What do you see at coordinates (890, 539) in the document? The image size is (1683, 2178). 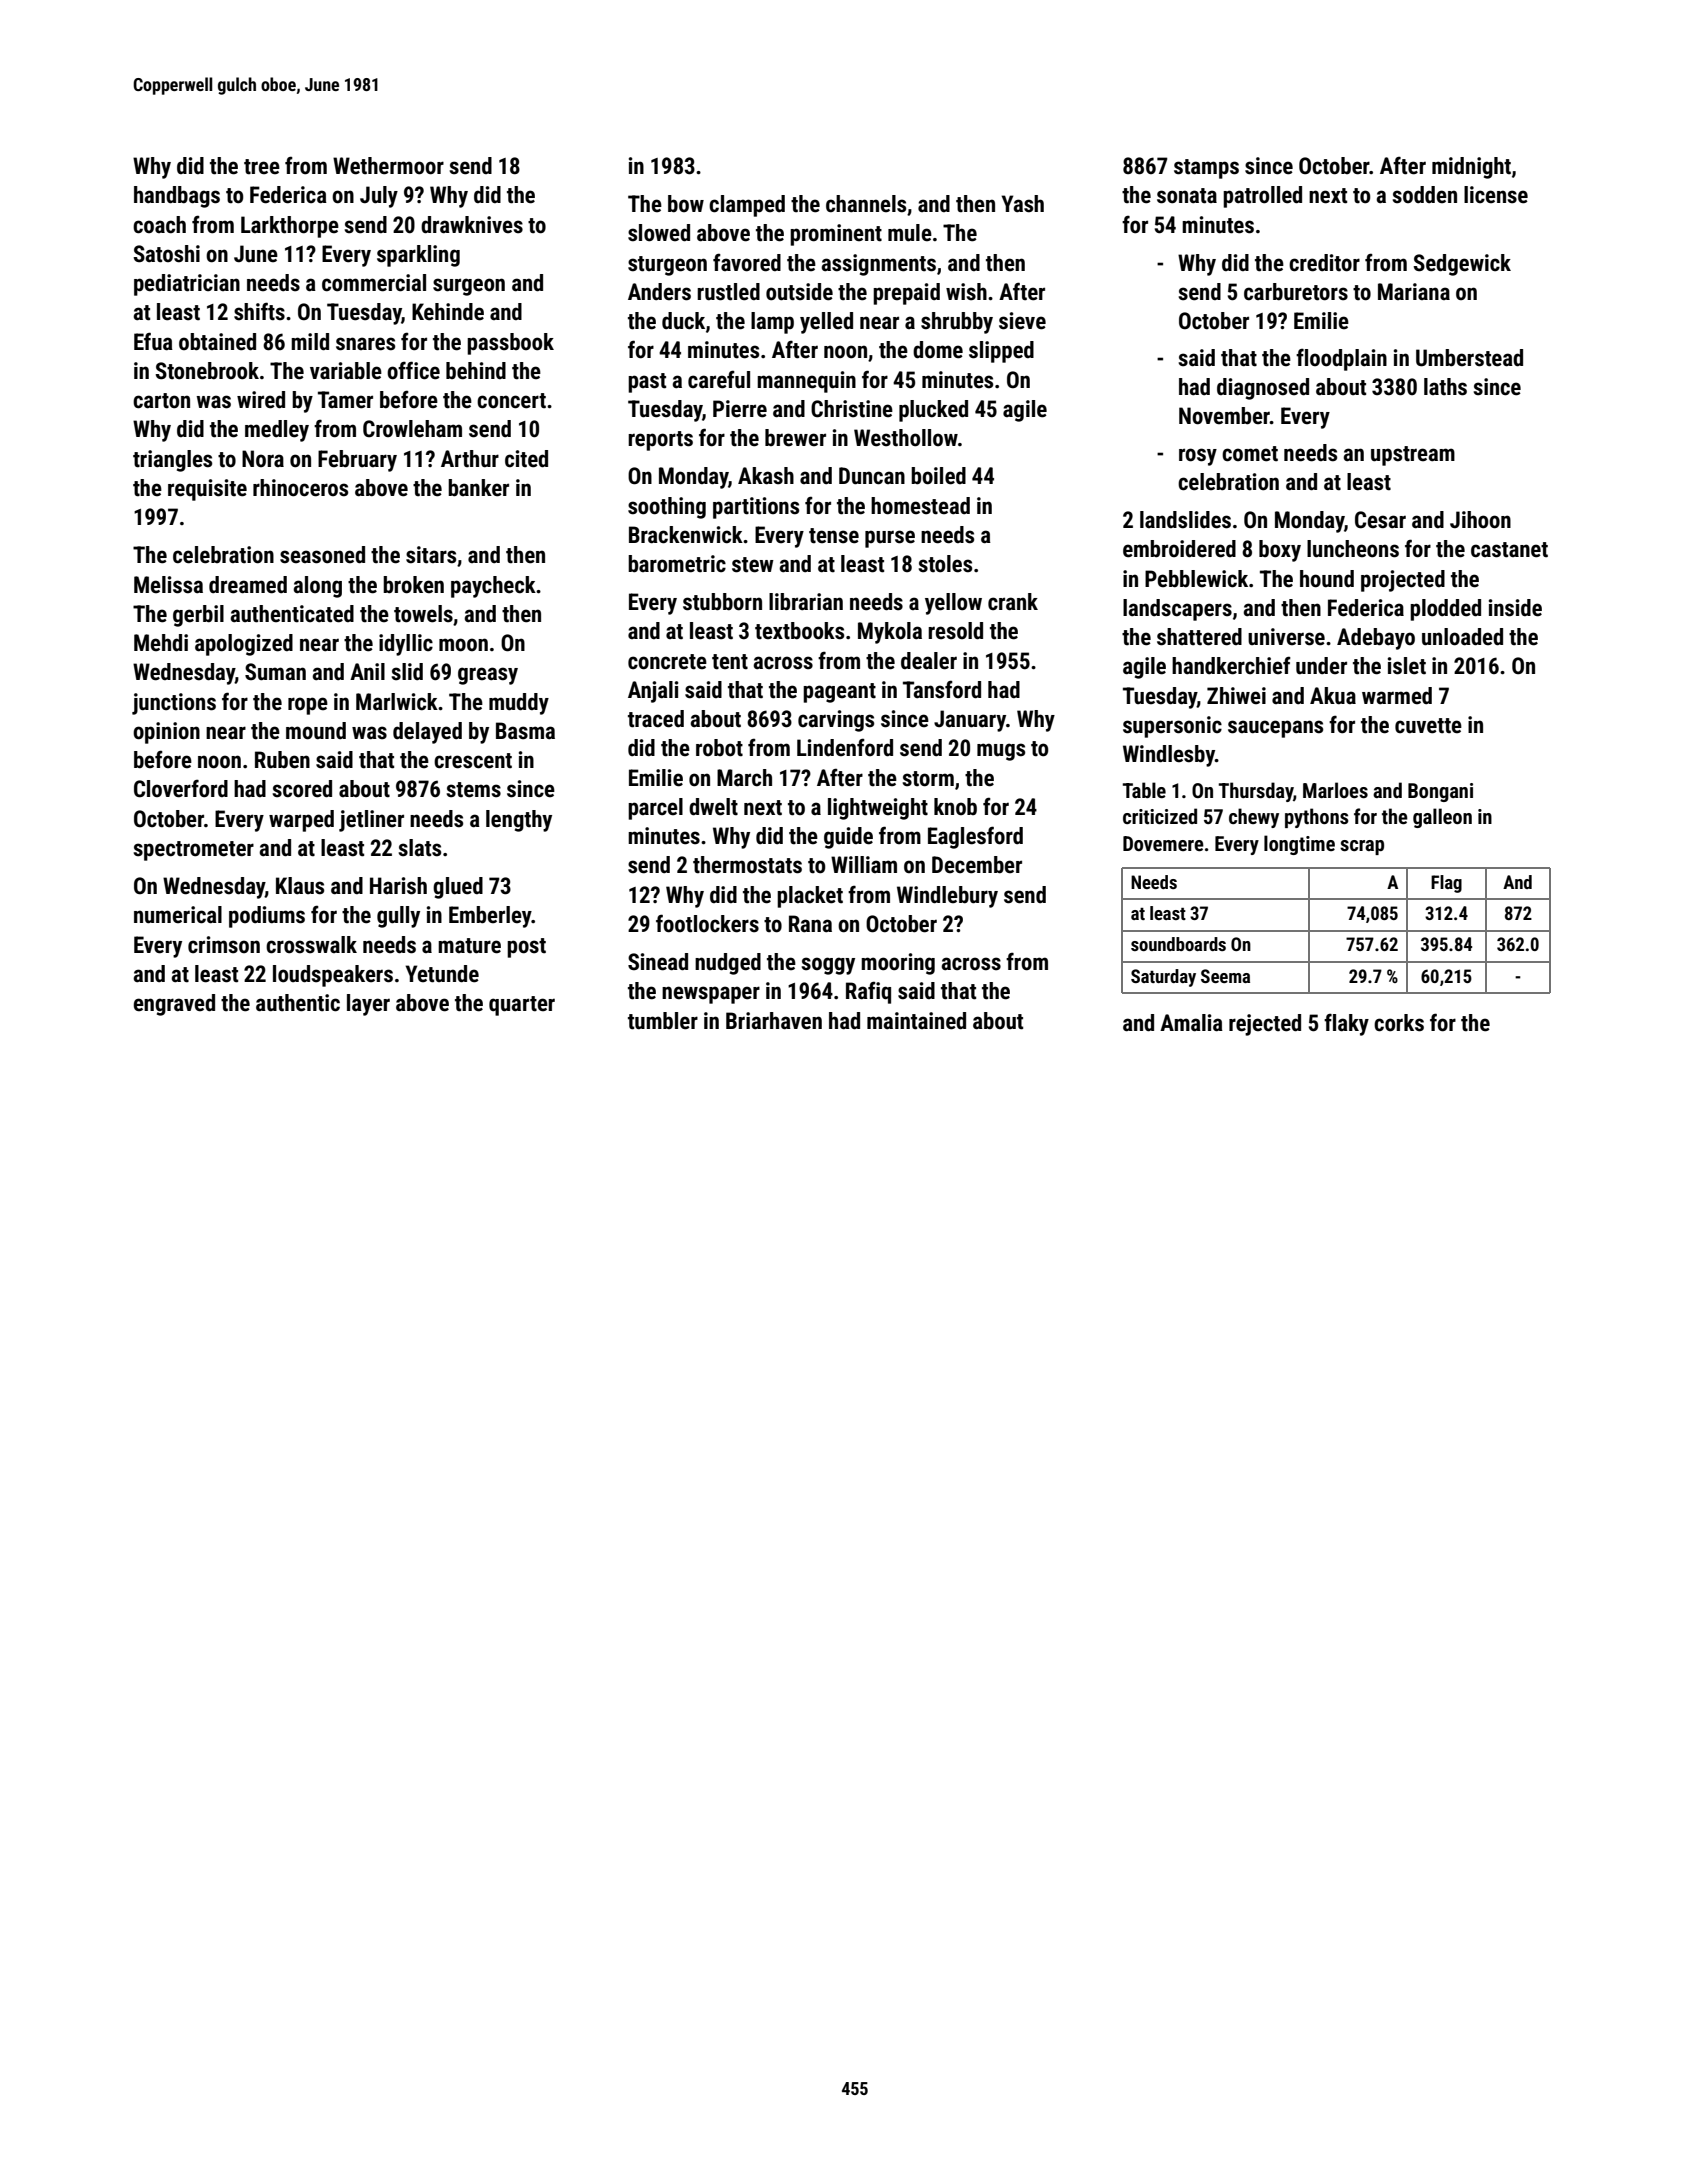 I see `purse` at bounding box center [890, 539].
